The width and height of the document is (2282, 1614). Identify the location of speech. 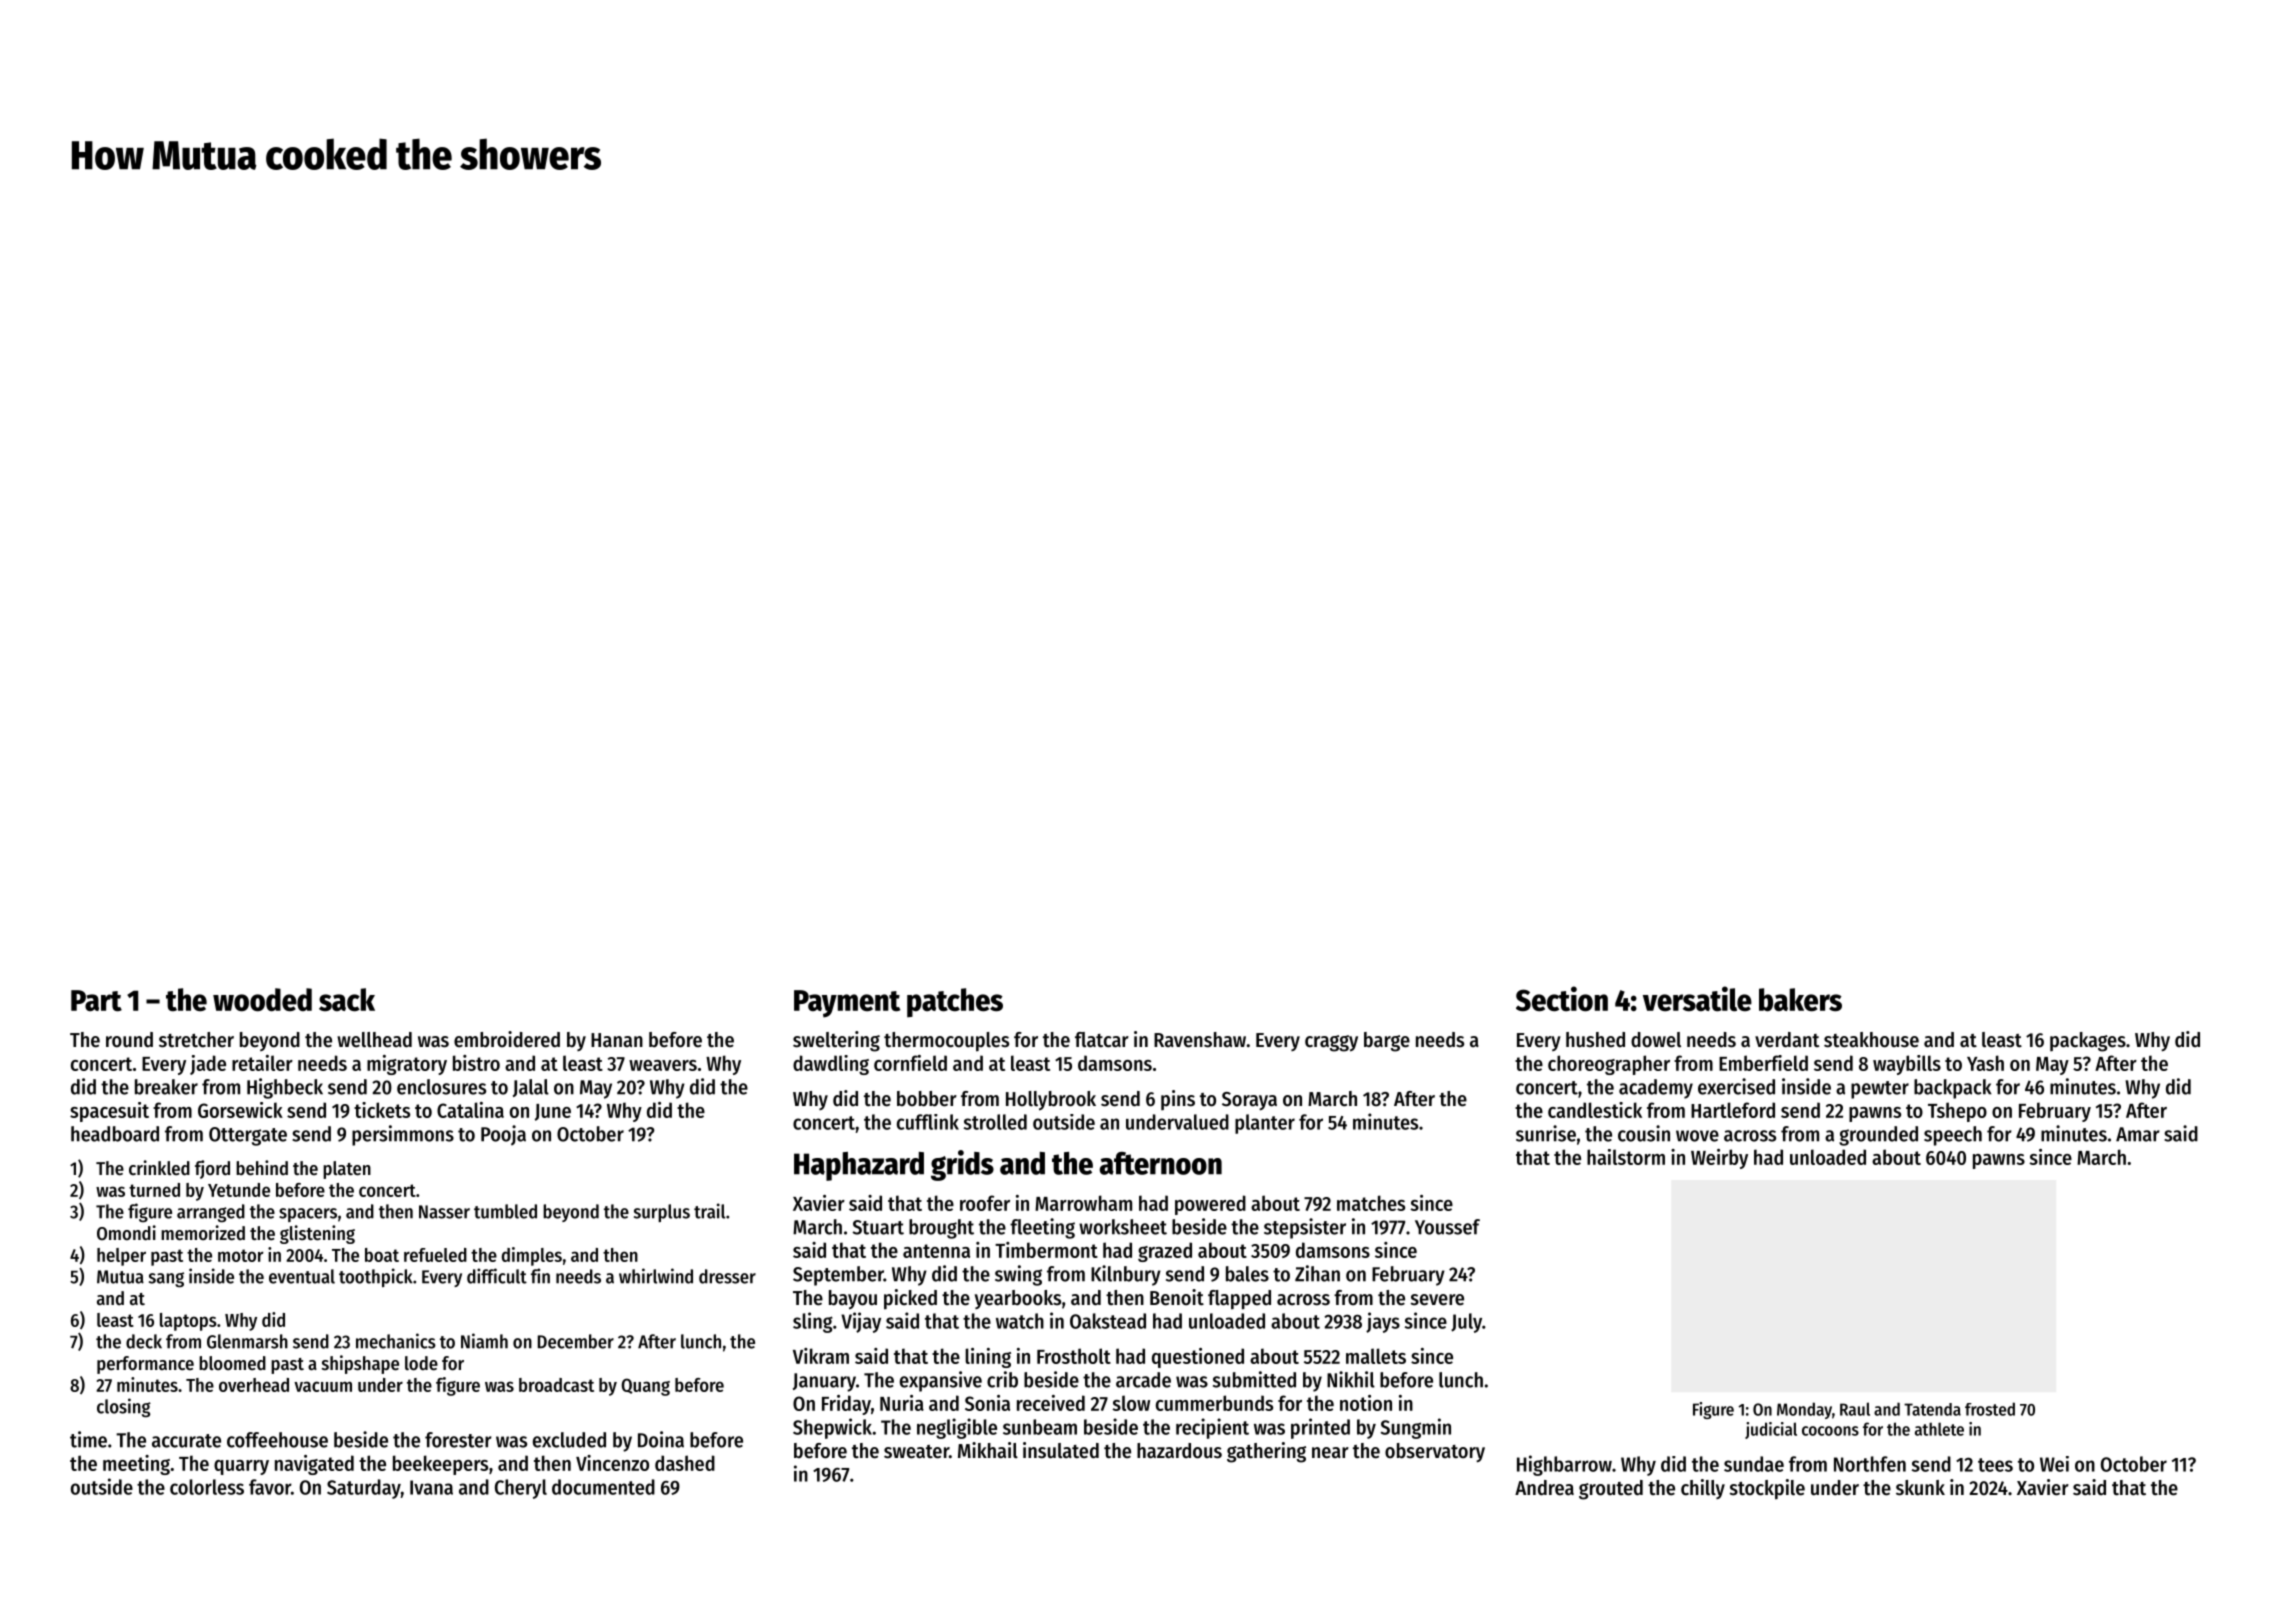
(1953, 1136).
